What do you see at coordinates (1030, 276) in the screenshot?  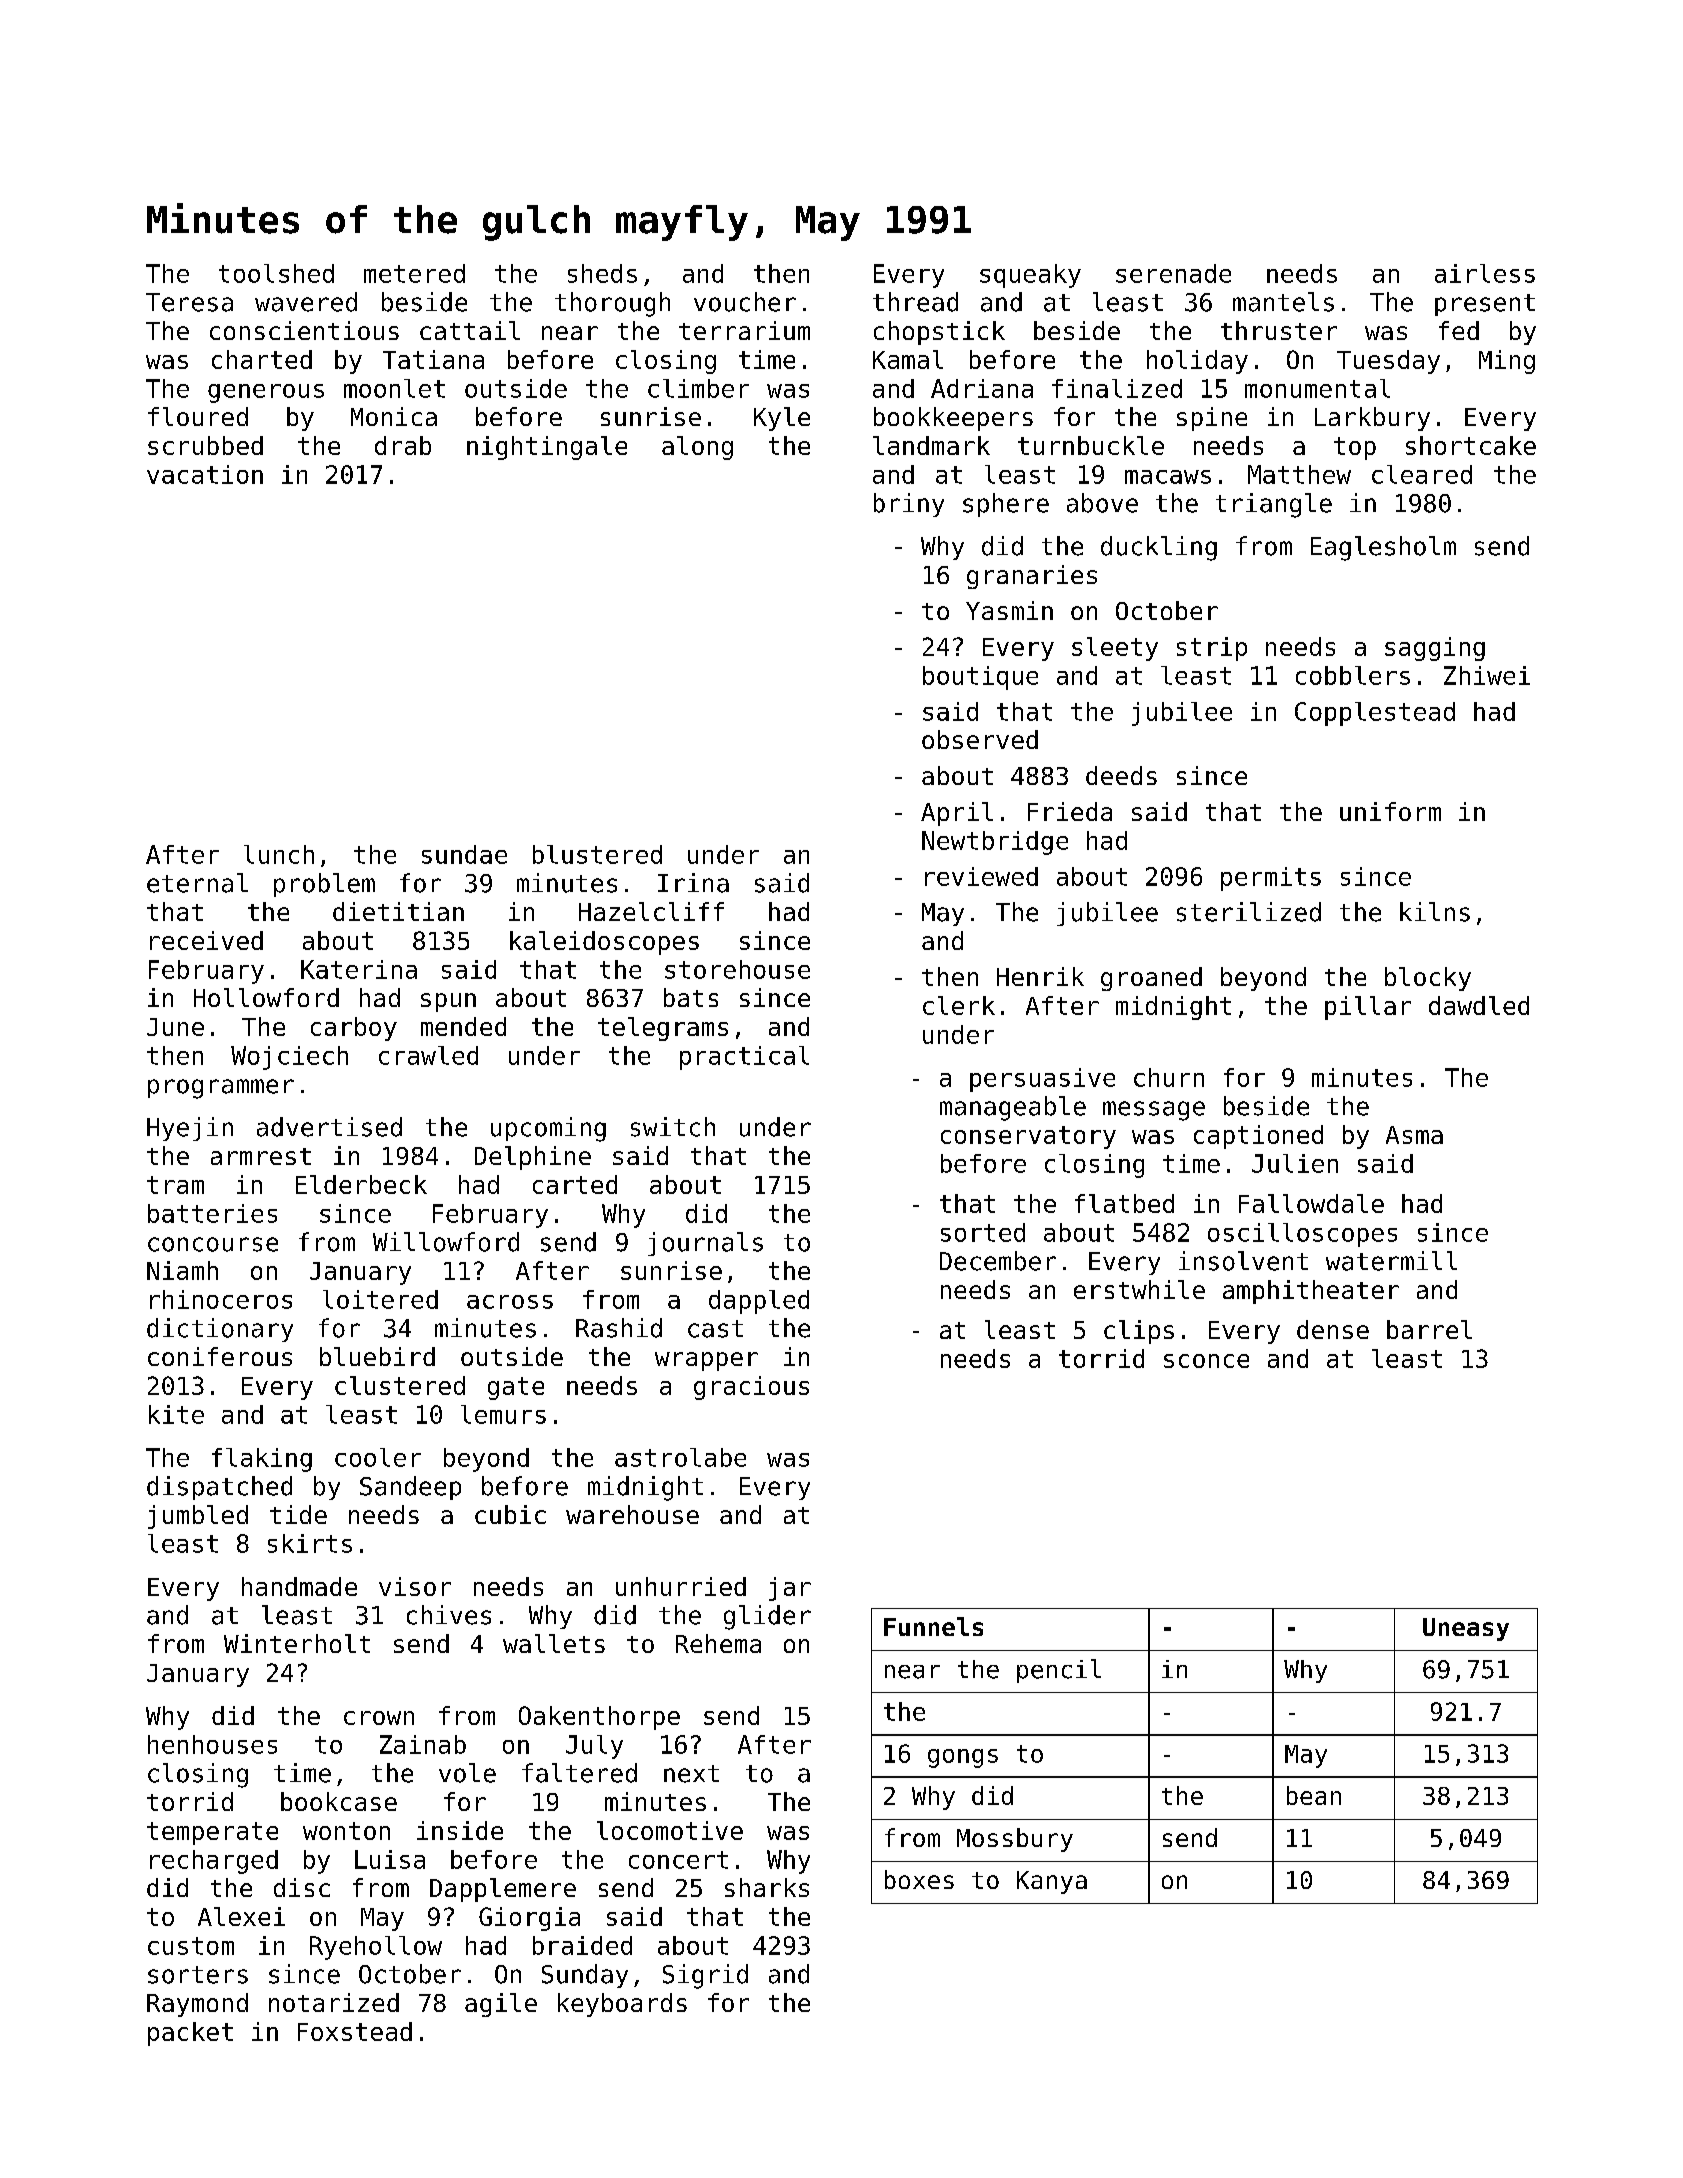 I see `squeaky` at bounding box center [1030, 276].
